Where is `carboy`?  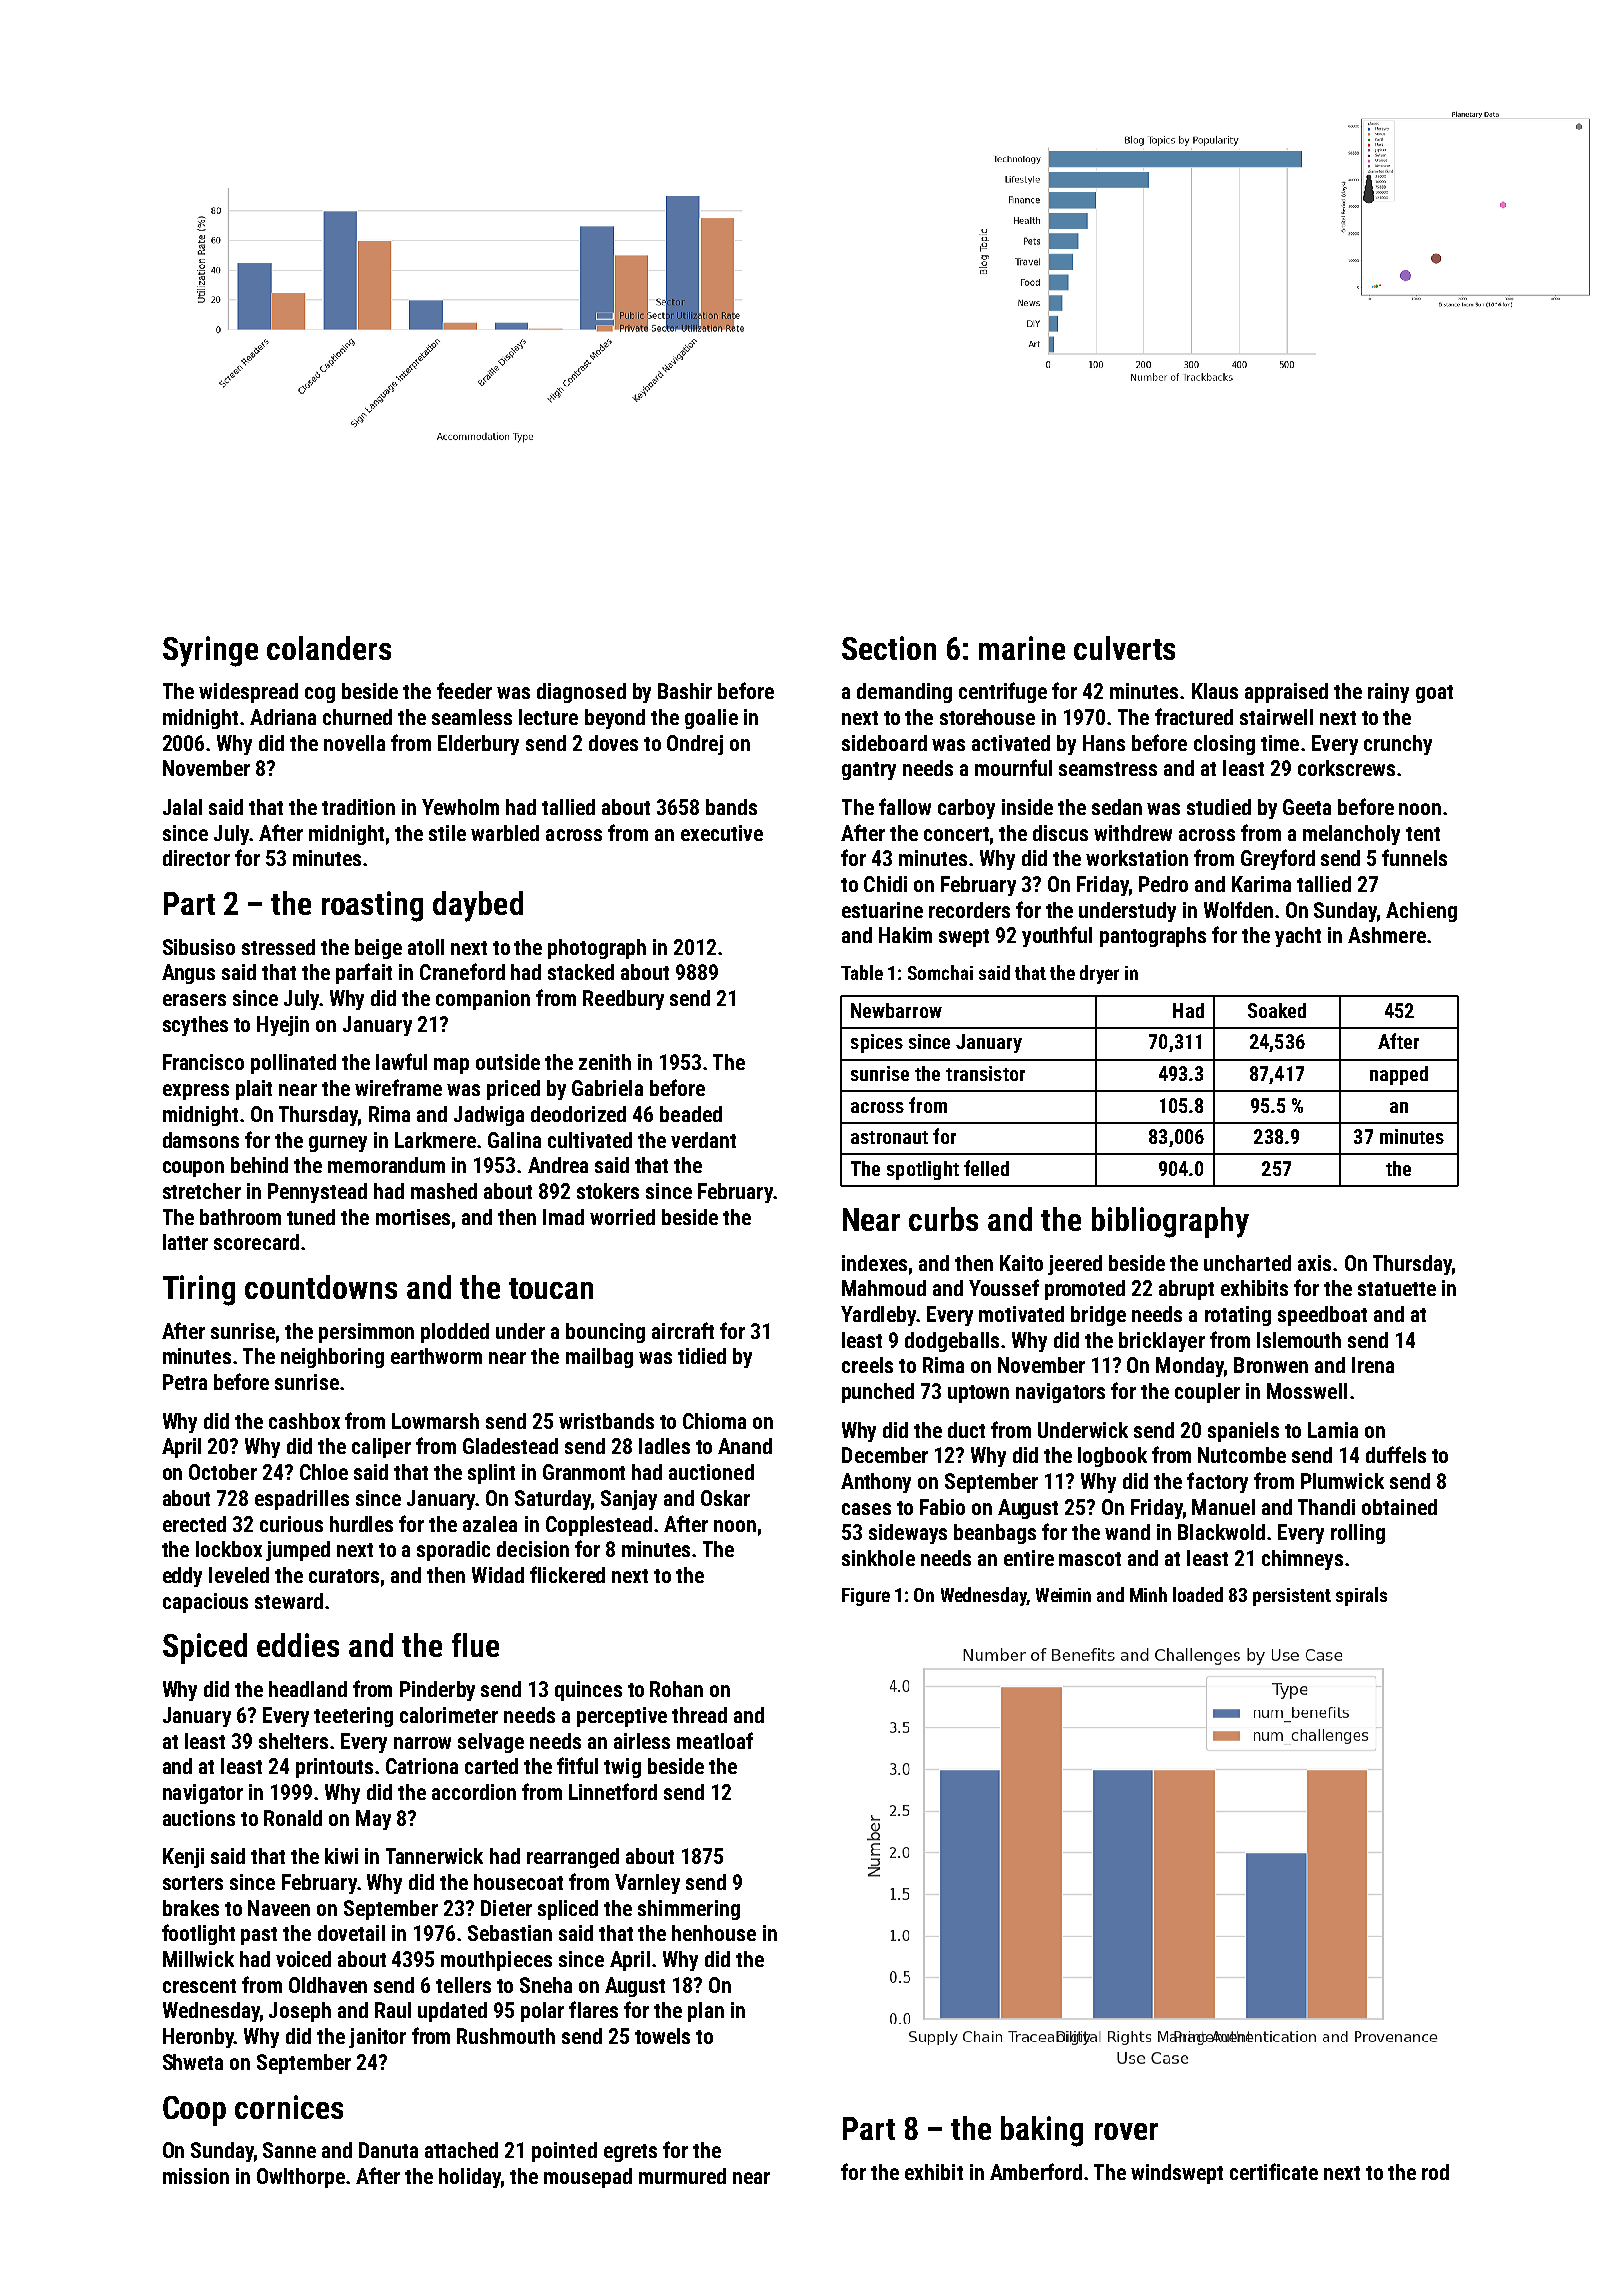
carboy is located at coordinates (966, 809).
